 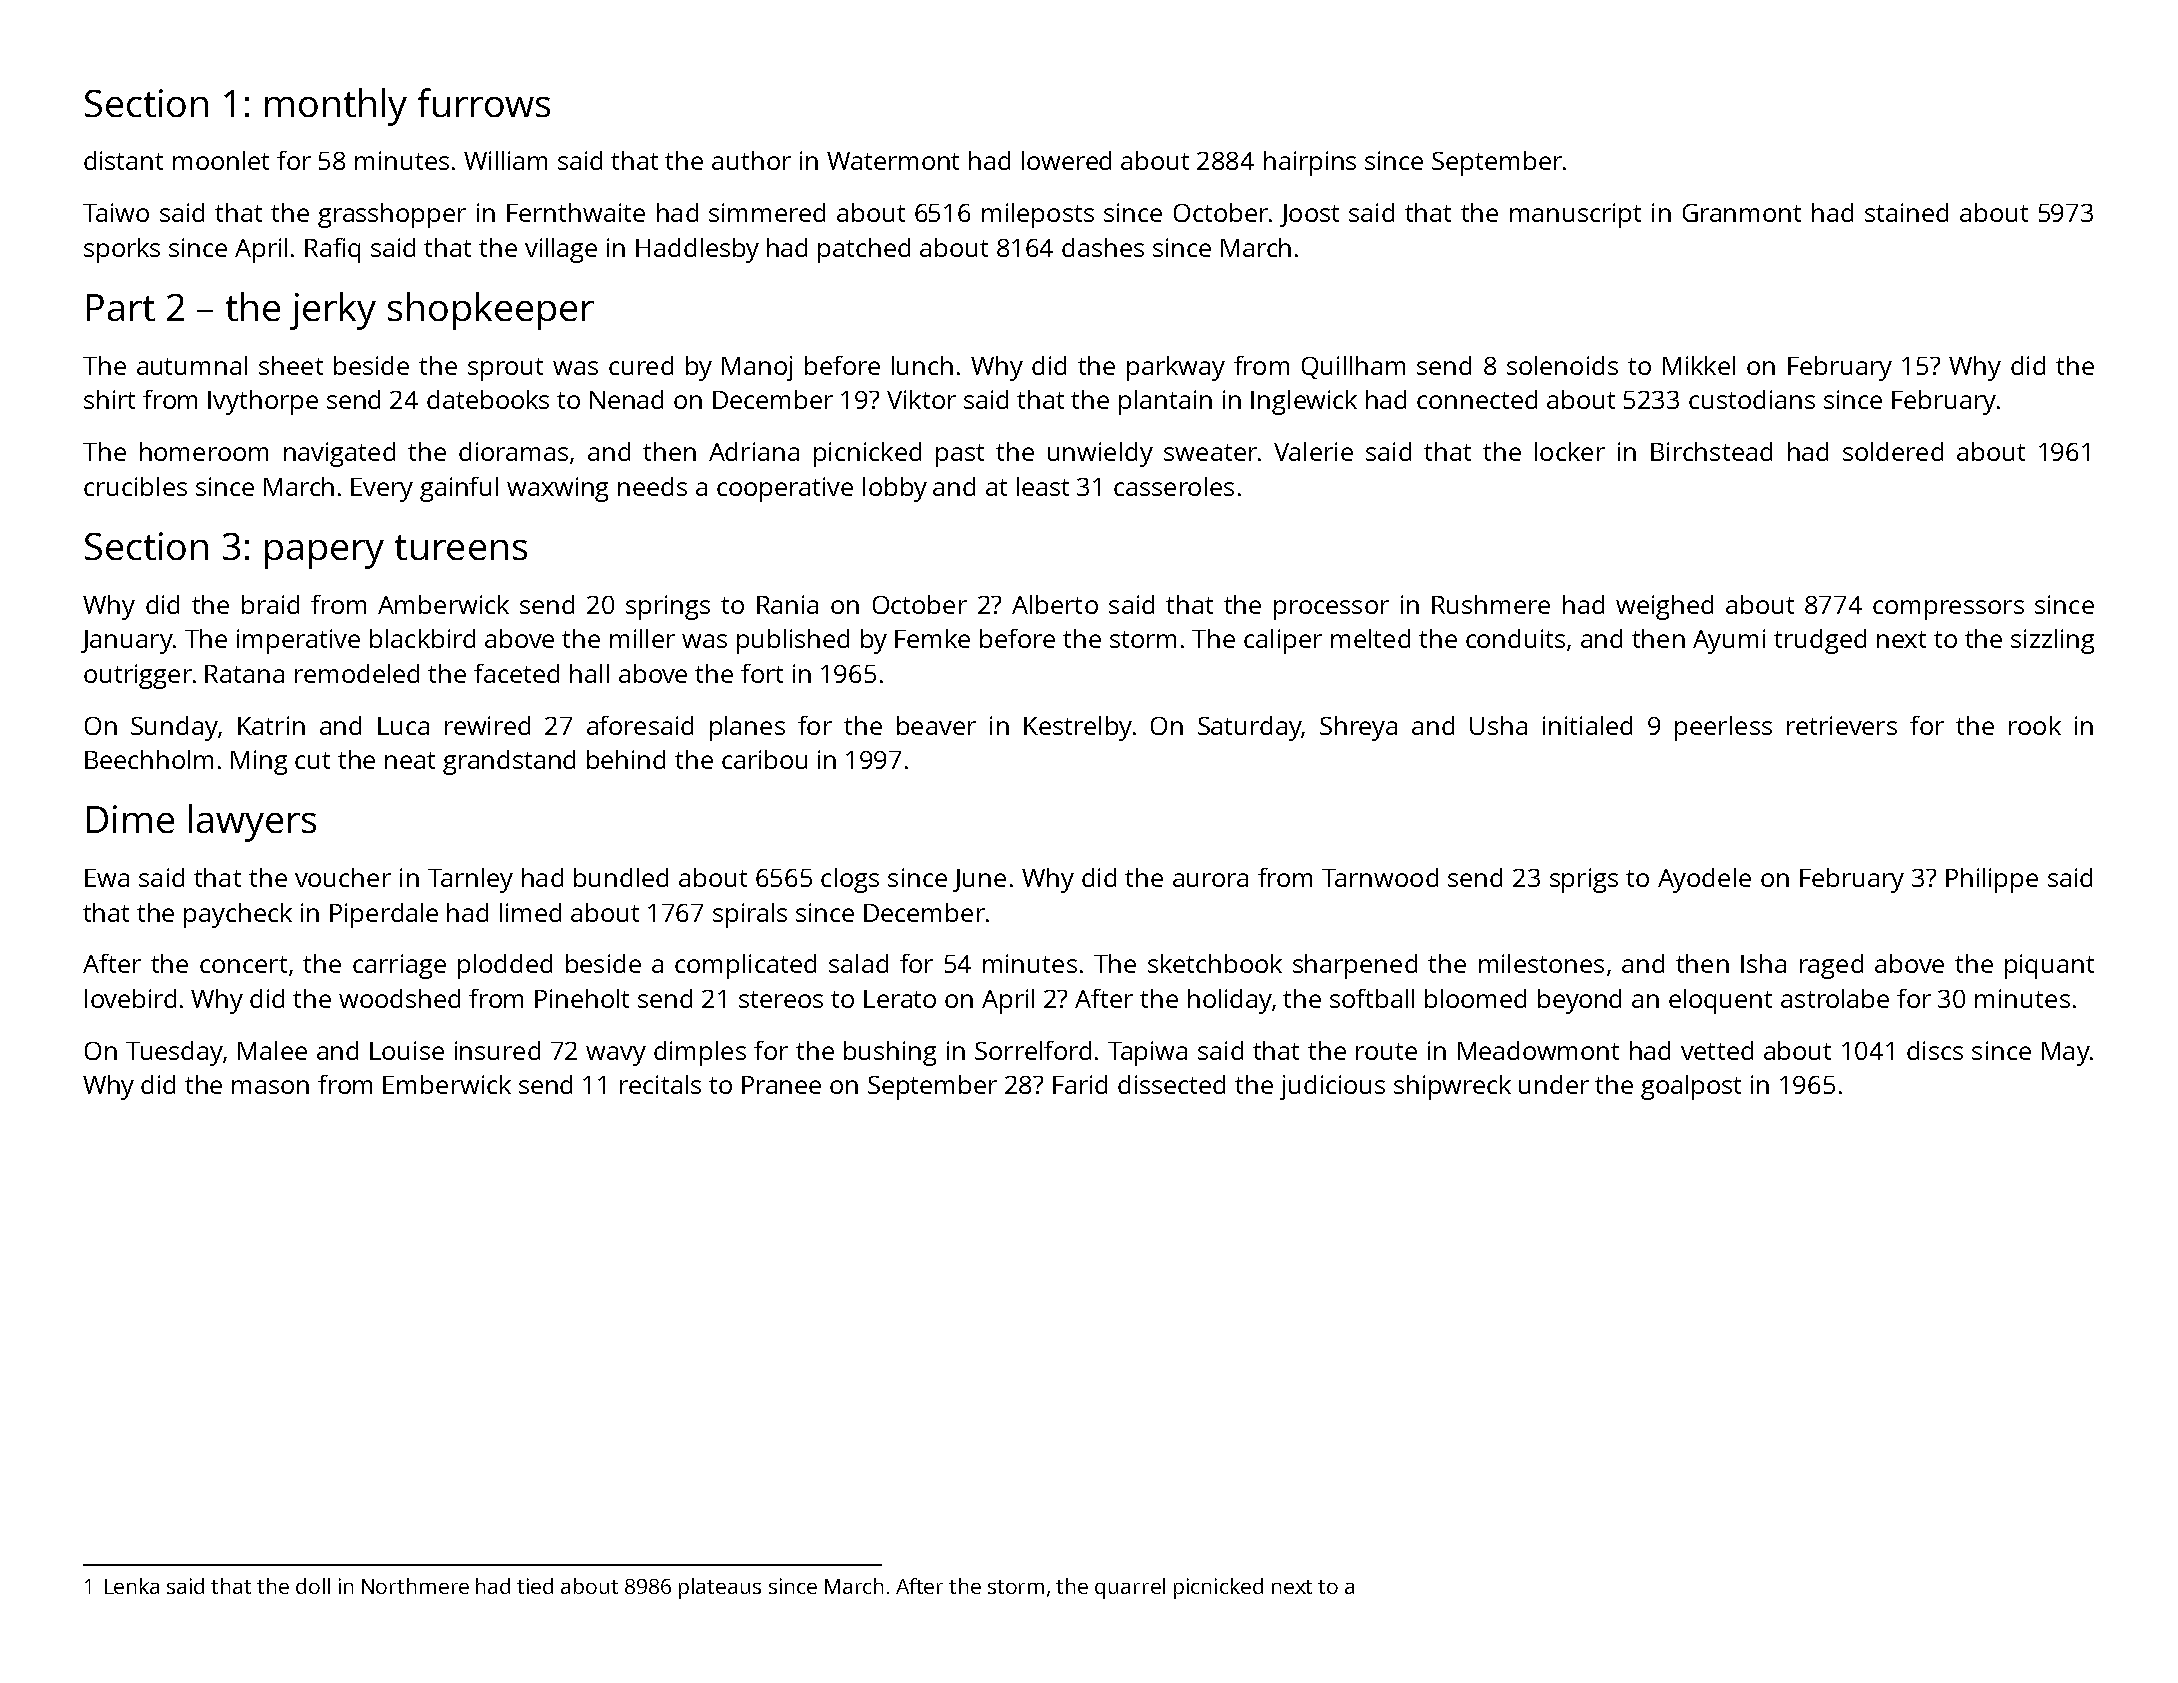 I want to click on sizzling, so click(x=2052, y=641).
